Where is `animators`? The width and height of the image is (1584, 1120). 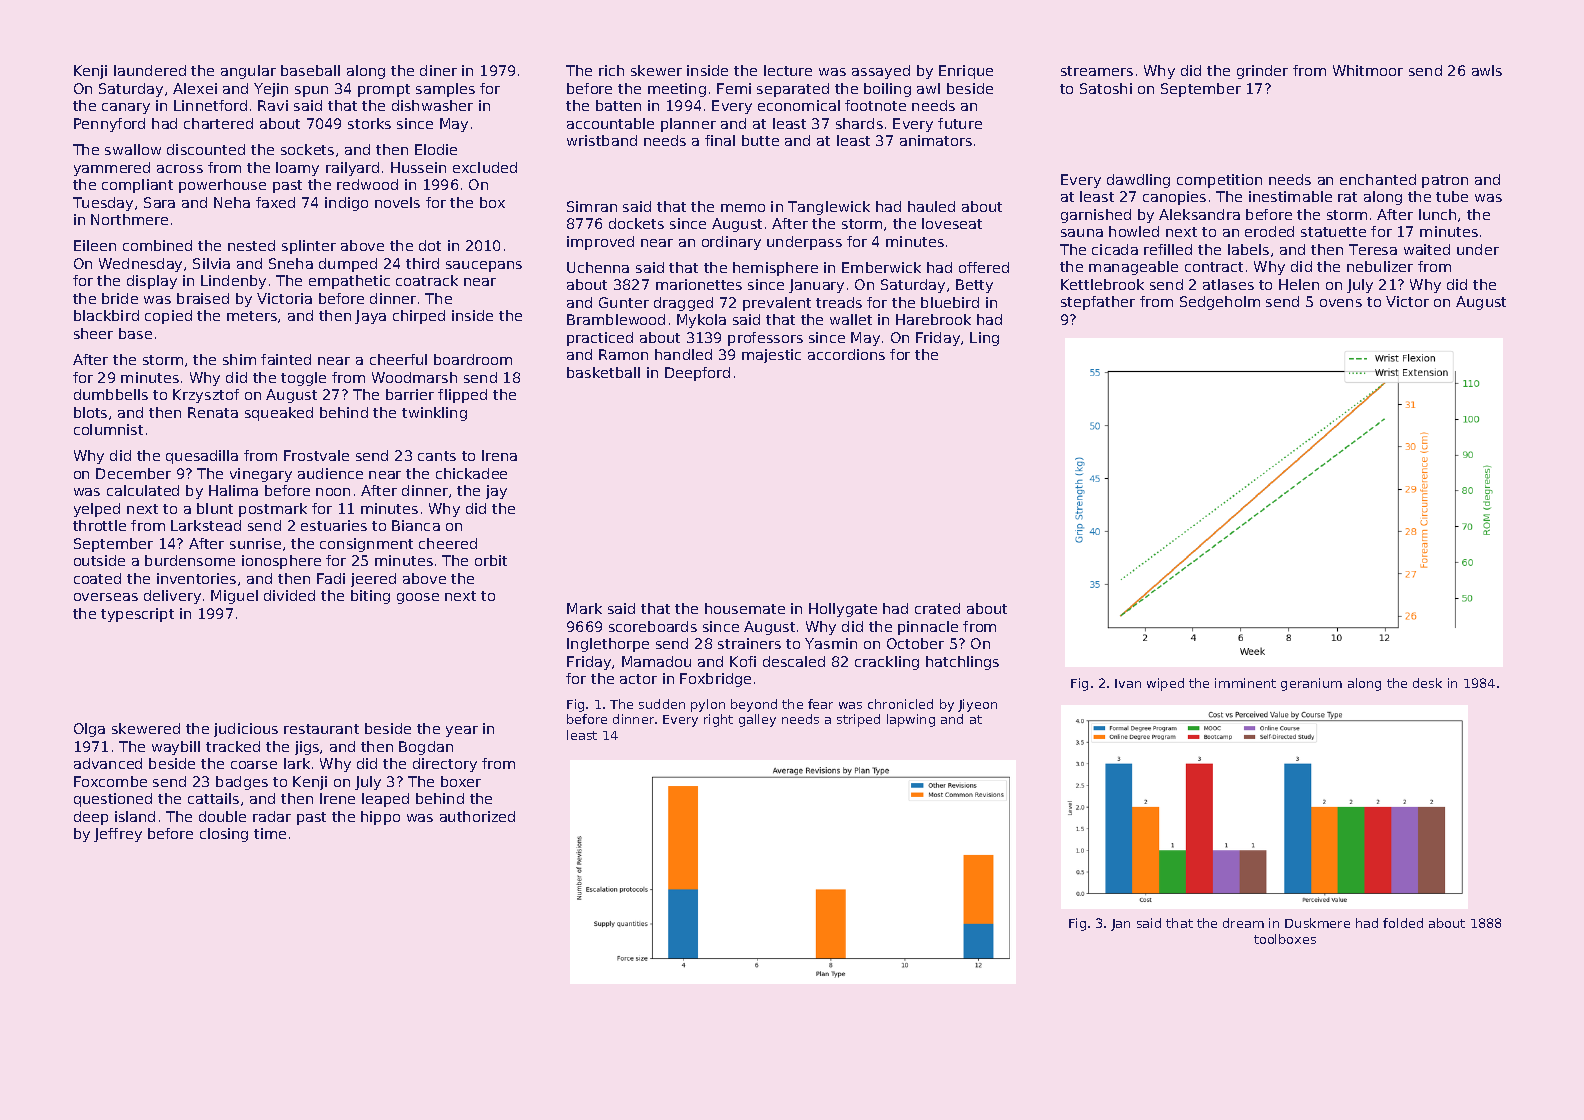 animators is located at coordinates (936, 140).
